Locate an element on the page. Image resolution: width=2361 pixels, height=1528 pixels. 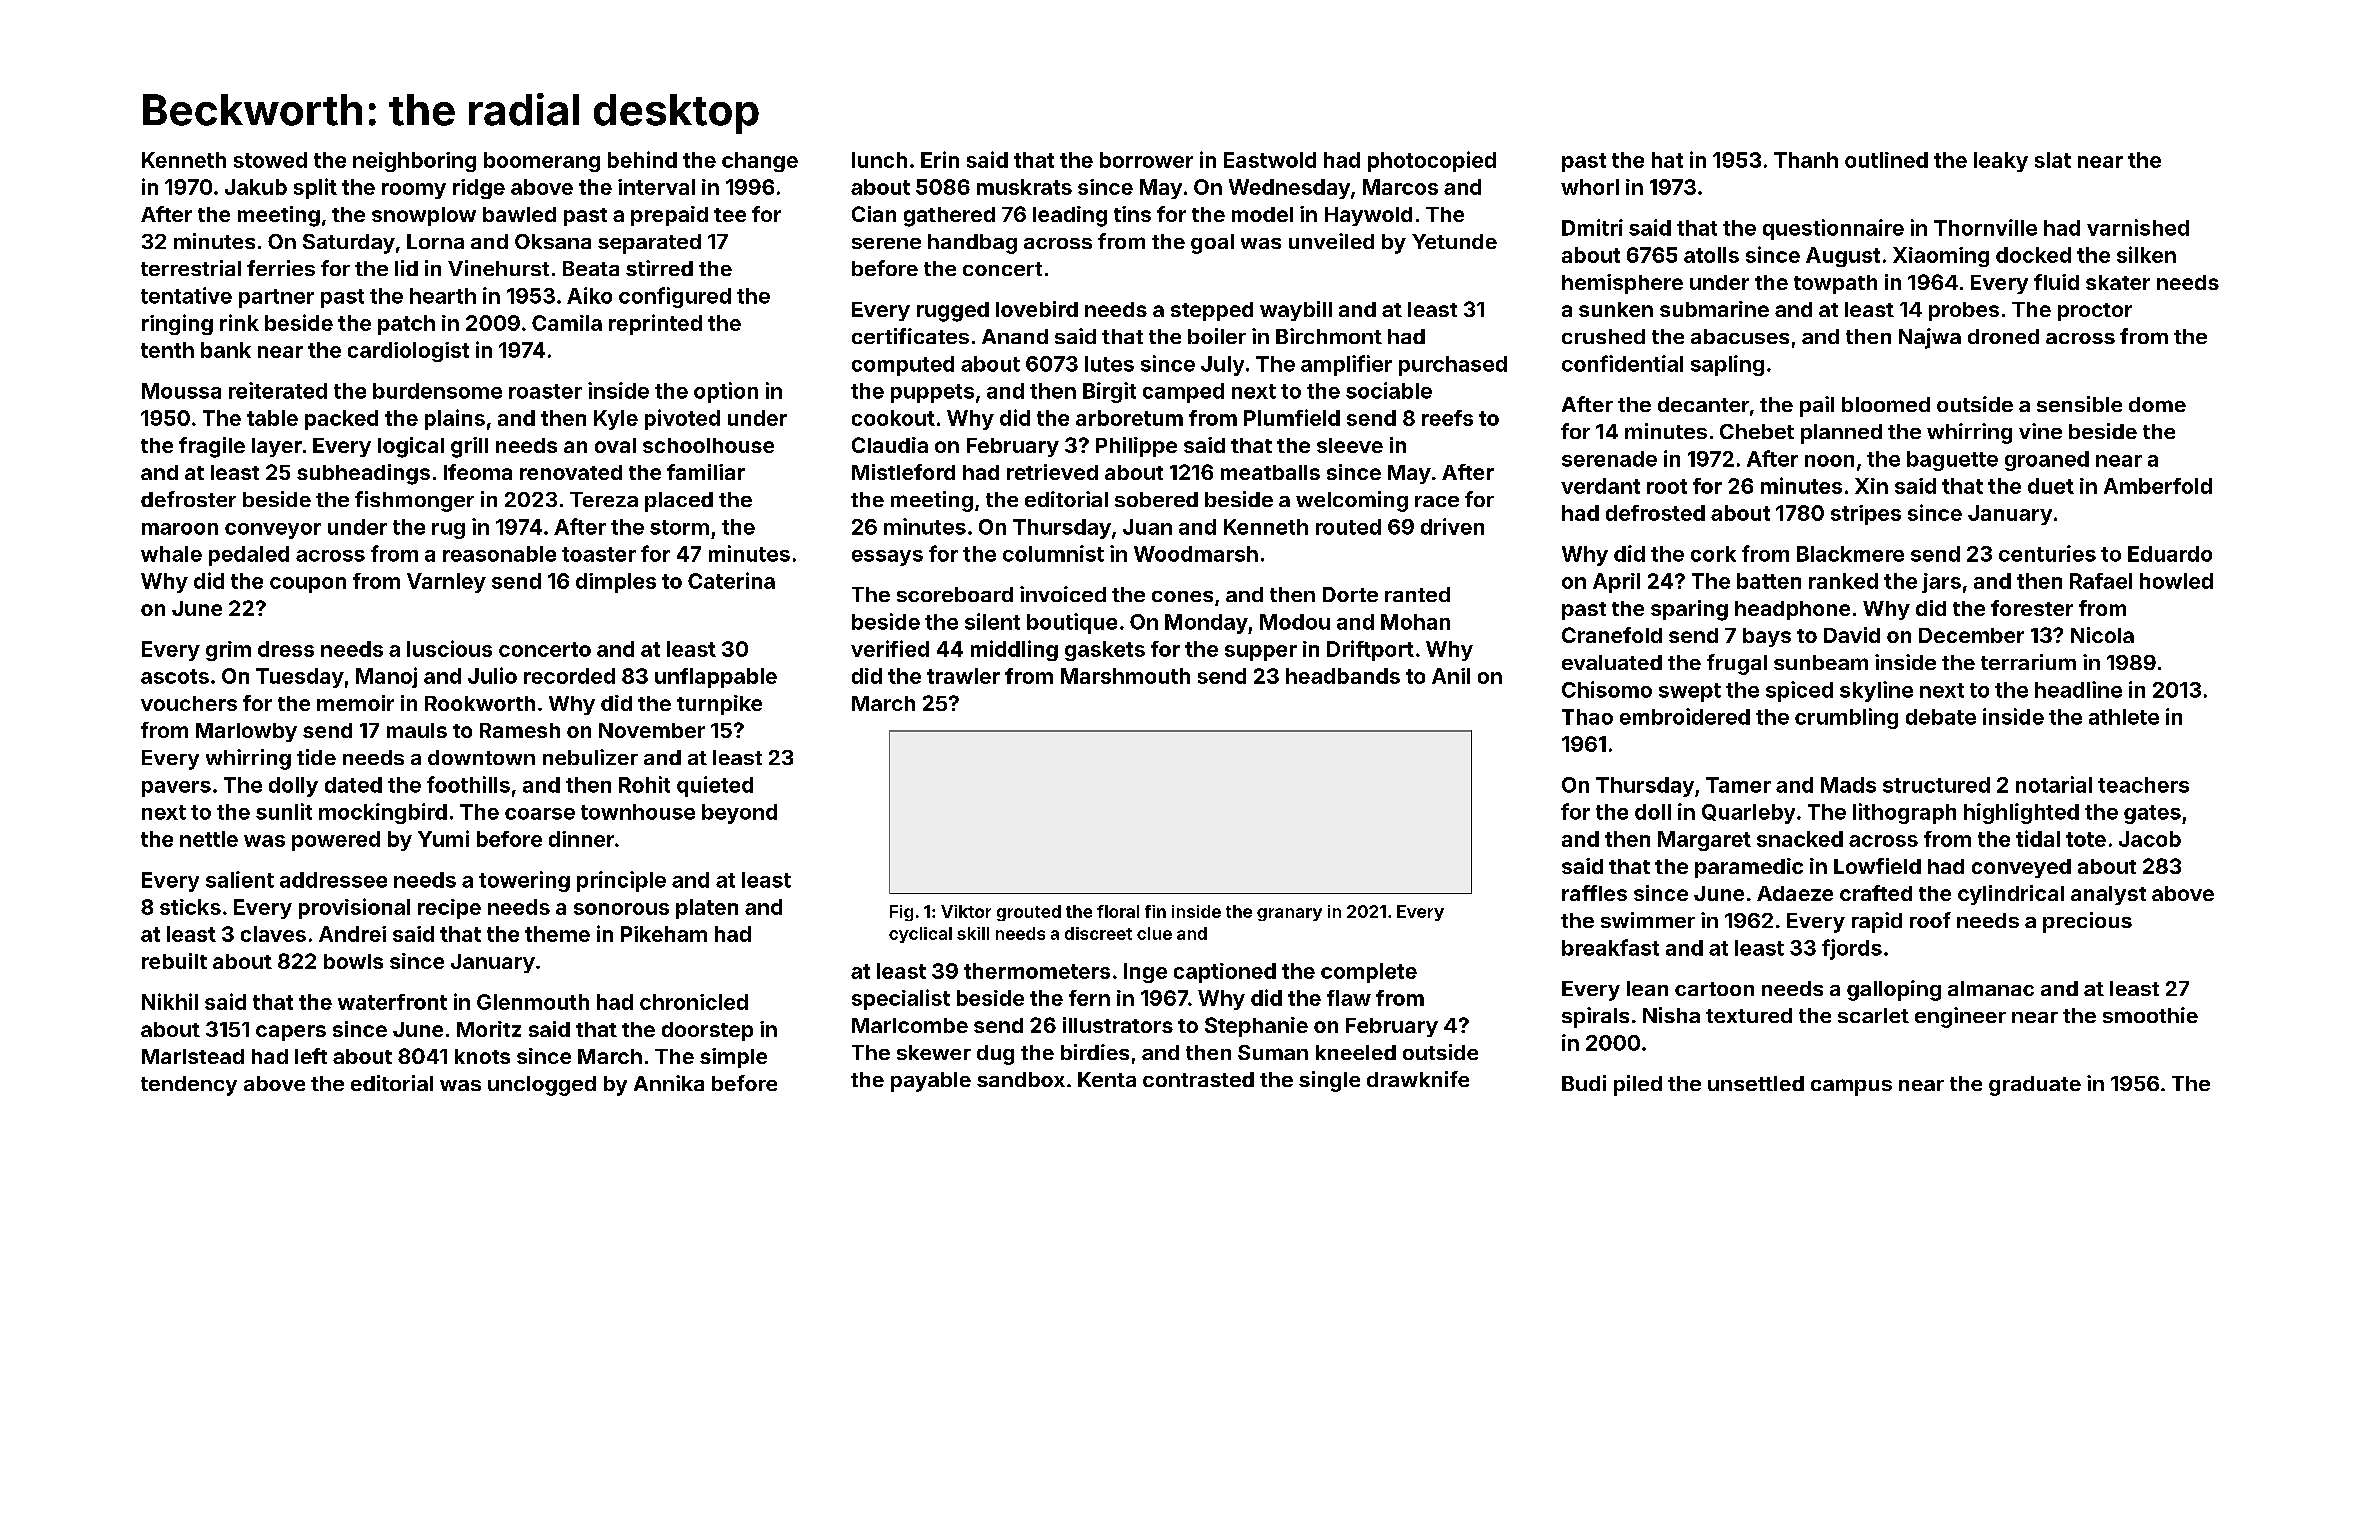
bowls is located at coordinates (353, 961).
